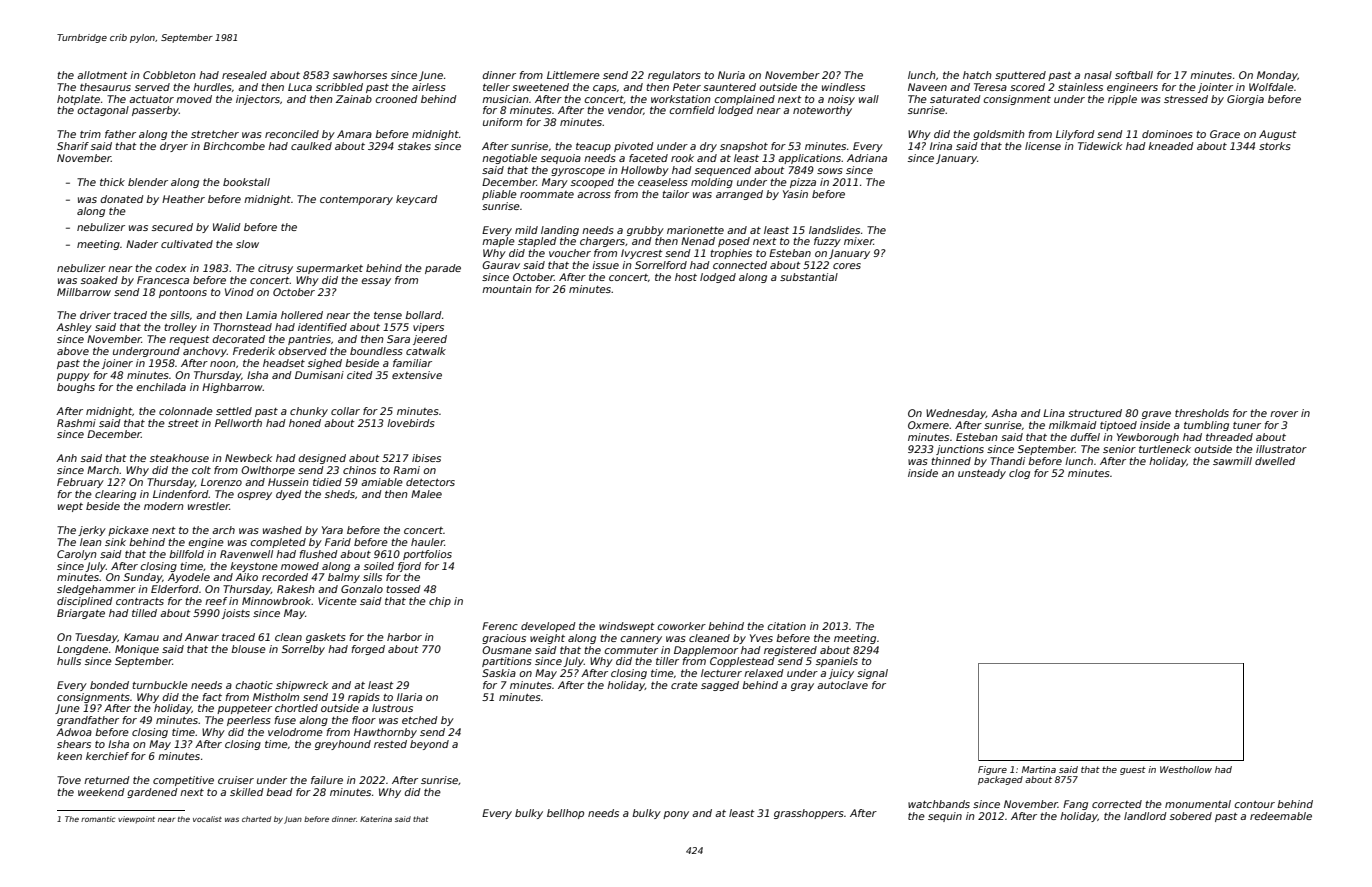 This screenshot has height=887, width=1372. I want to click on jerky, so click(92, 531).
